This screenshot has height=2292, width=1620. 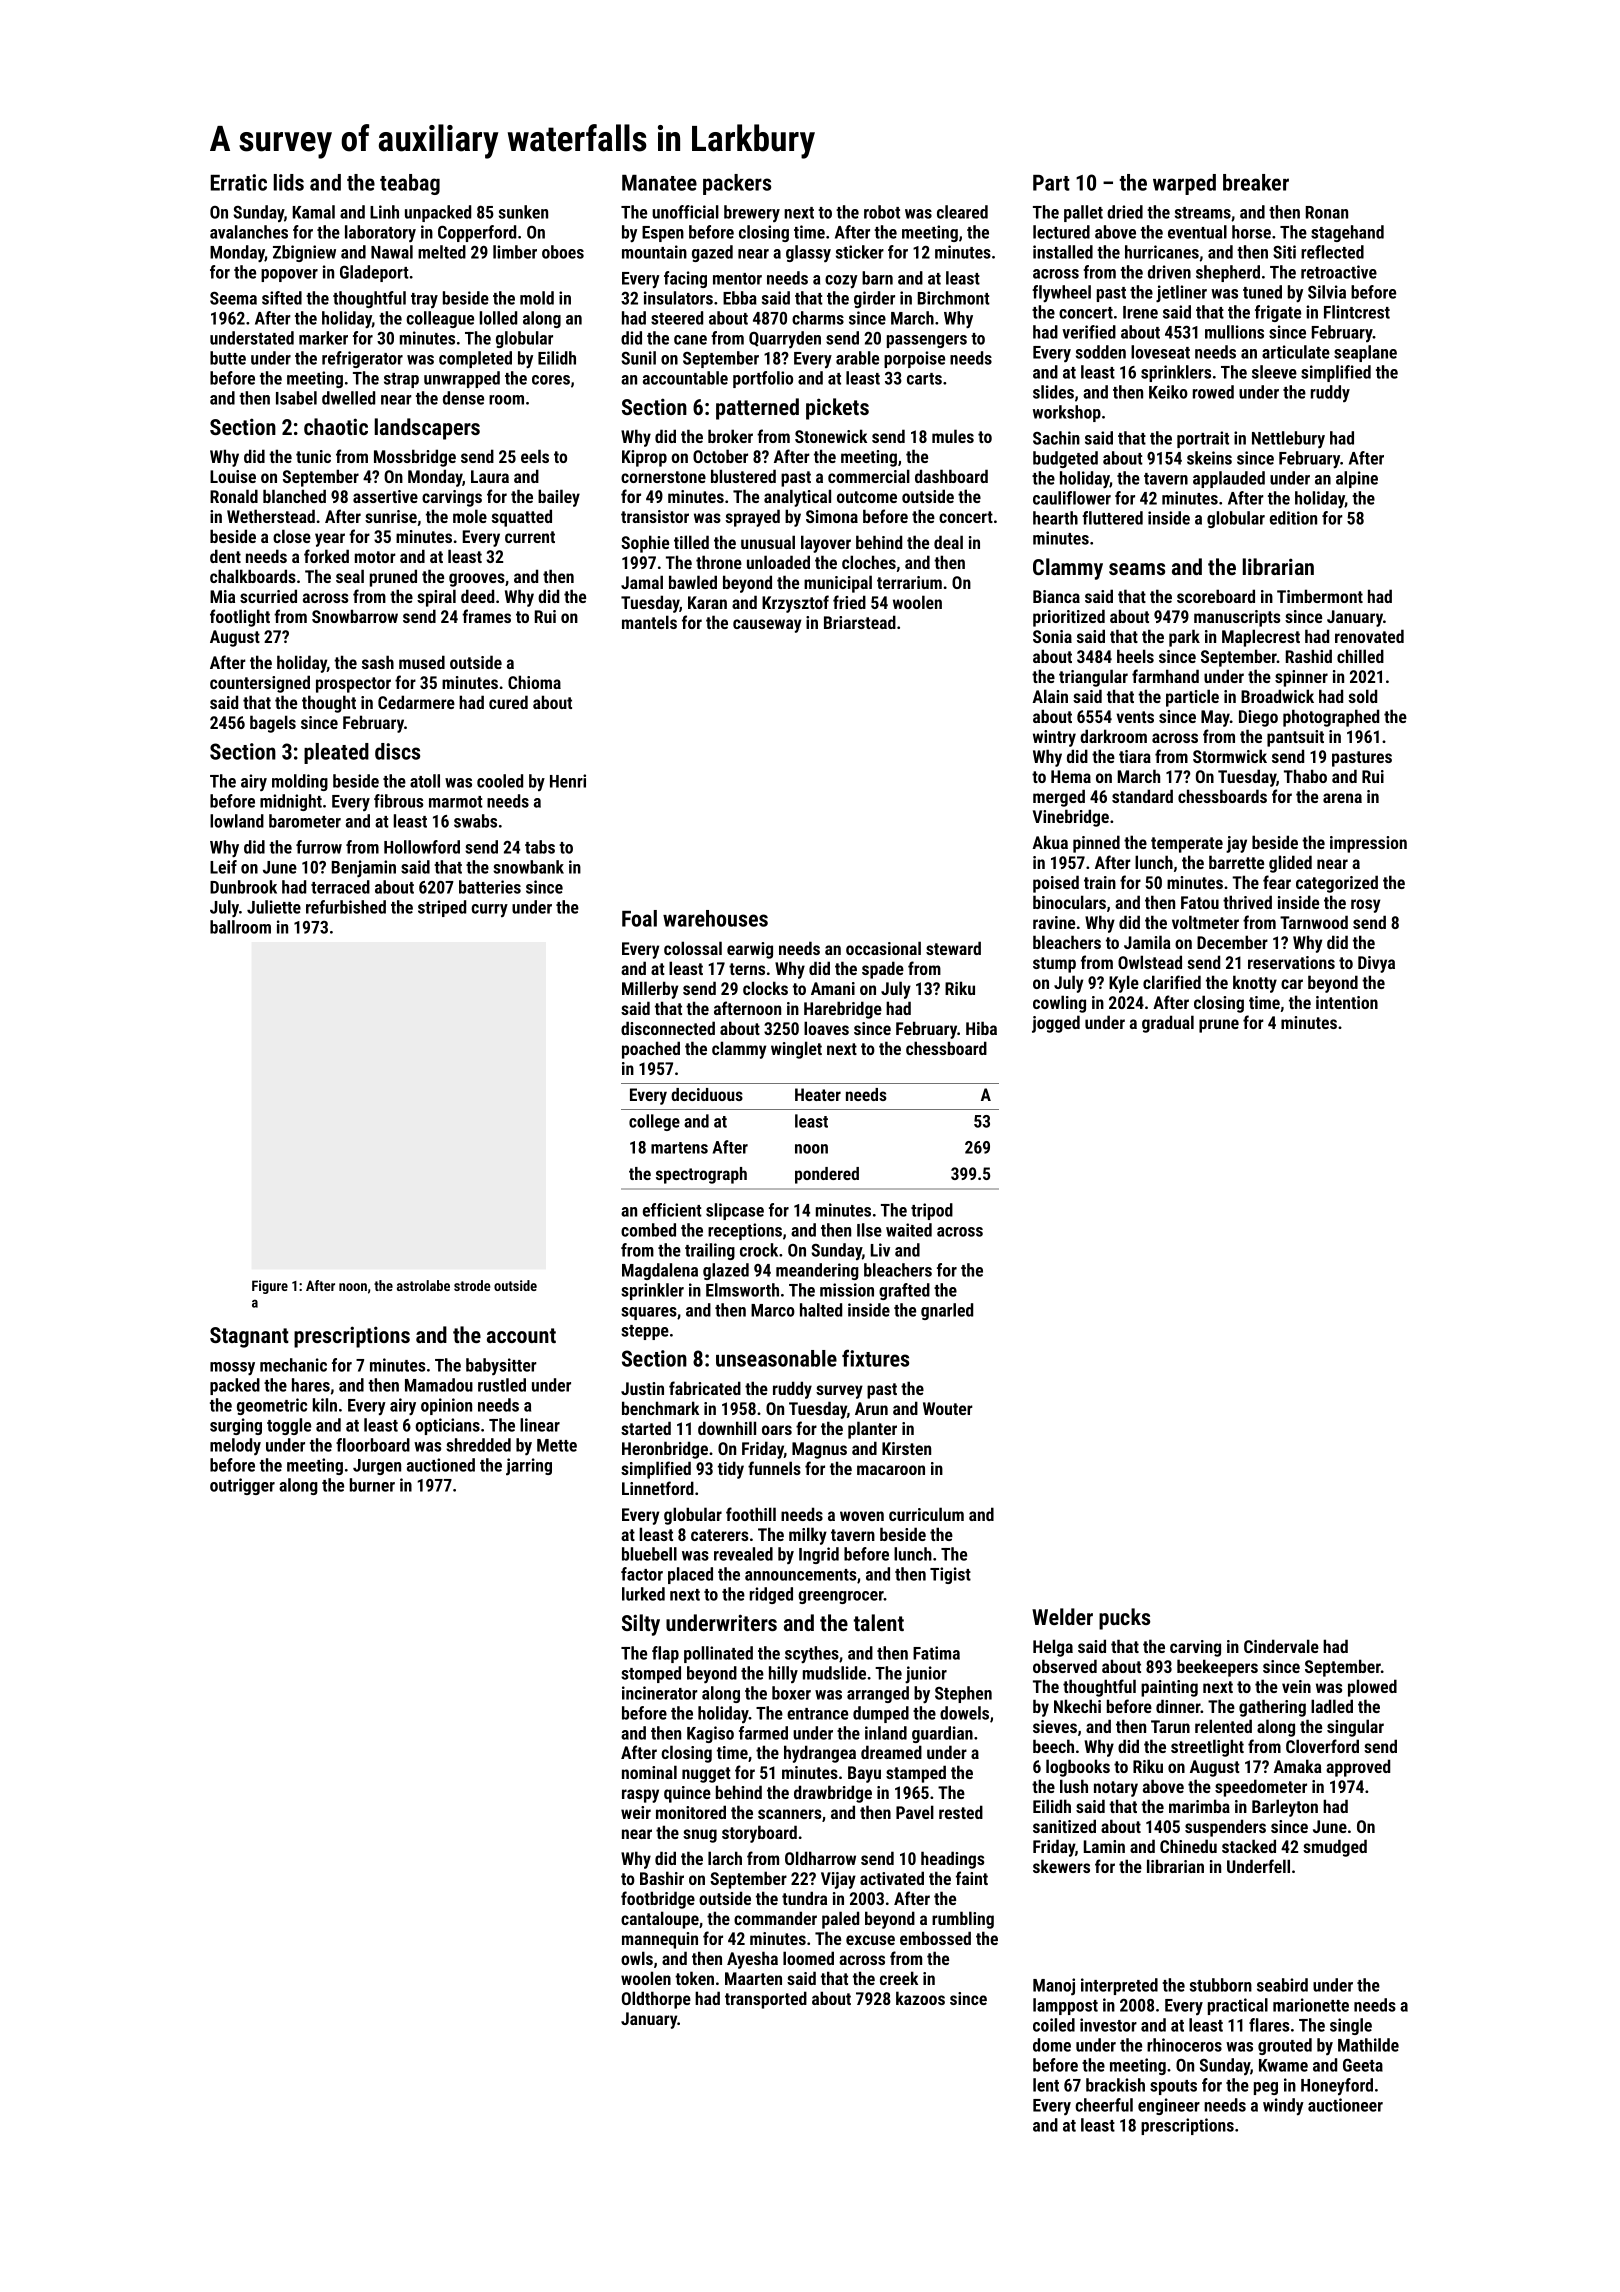 I want to click on Dunbrook, so click(x=243, y=887).
